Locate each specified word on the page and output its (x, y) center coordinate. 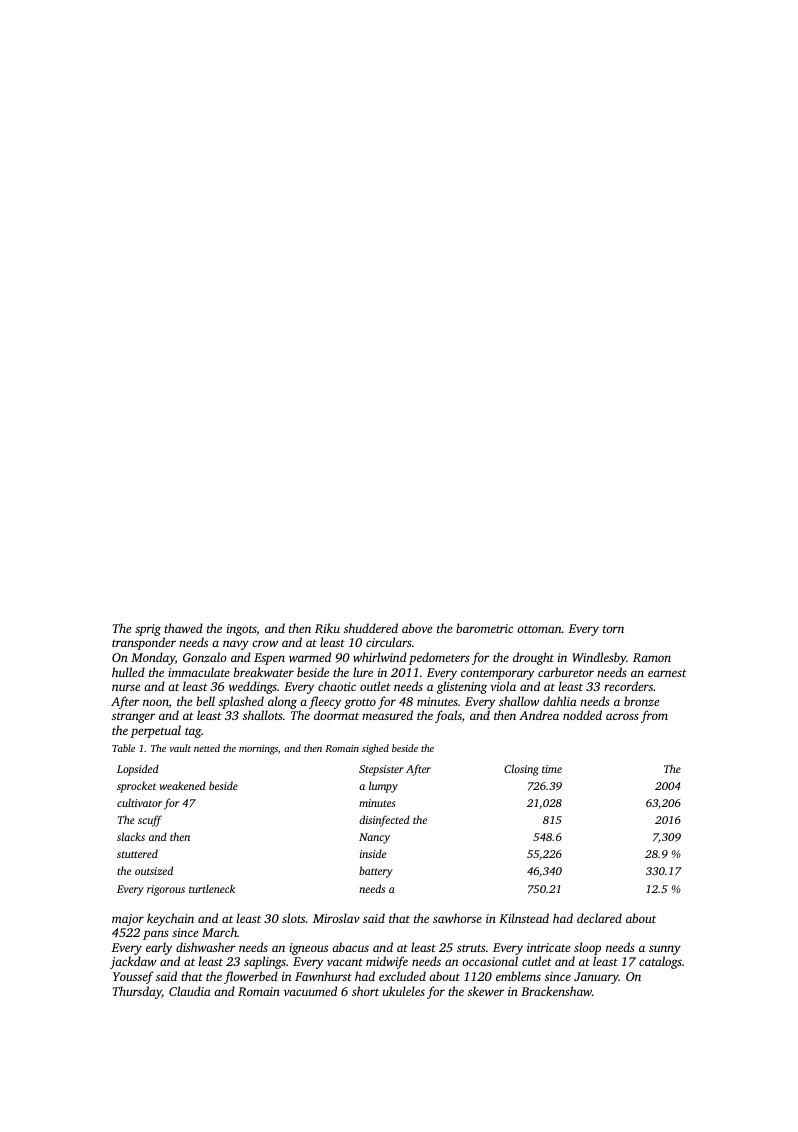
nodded (582, 715)
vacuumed (310, 991)
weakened (182, 785)
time (552, 769)
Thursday (137, 992)
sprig (148, 630)
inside (373, 853)
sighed (375, 749)
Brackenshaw (556, 991)
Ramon (652, 657)
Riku (327, 628)
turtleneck (212, 888)
